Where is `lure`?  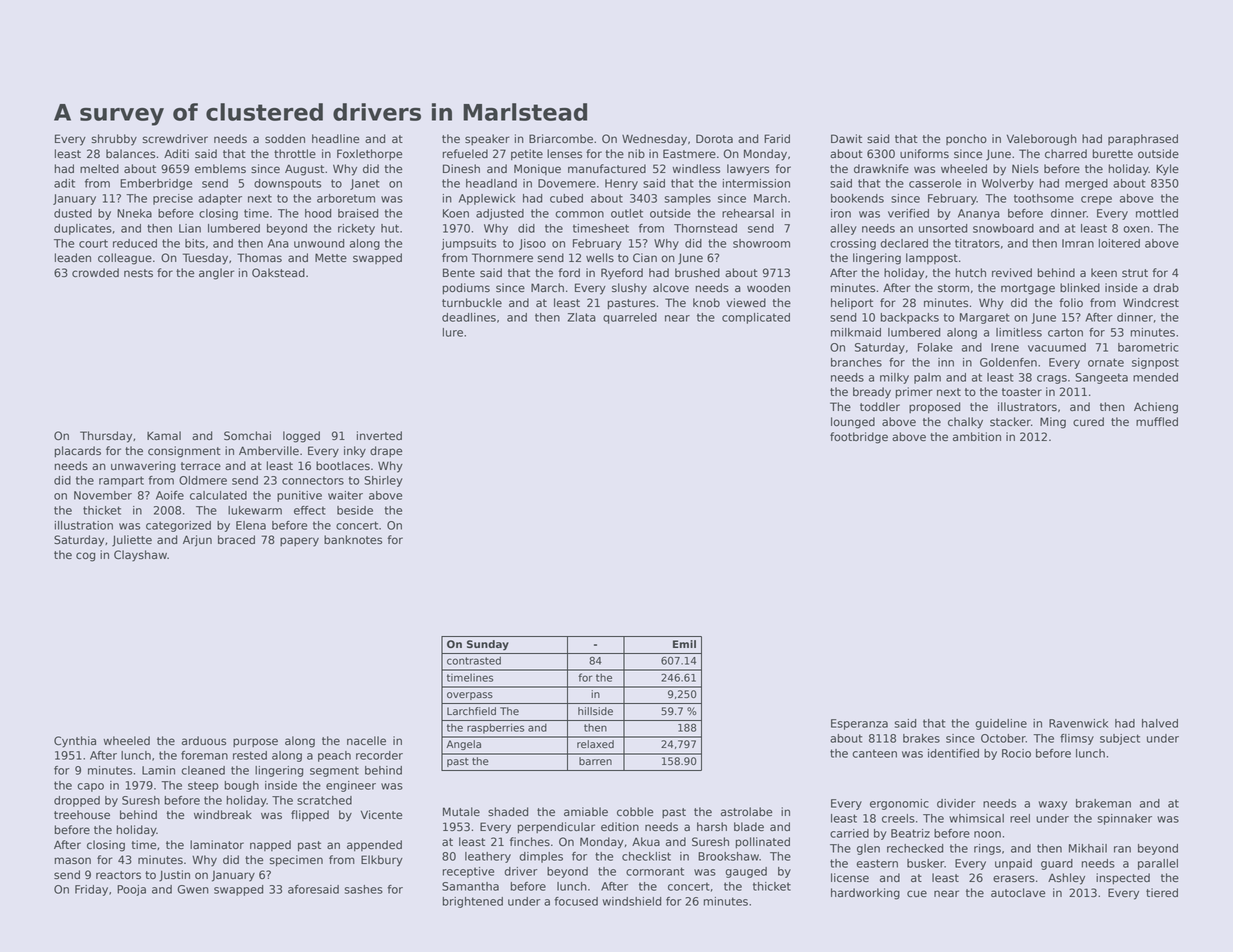 lure is located at coordinates (453, 332).
